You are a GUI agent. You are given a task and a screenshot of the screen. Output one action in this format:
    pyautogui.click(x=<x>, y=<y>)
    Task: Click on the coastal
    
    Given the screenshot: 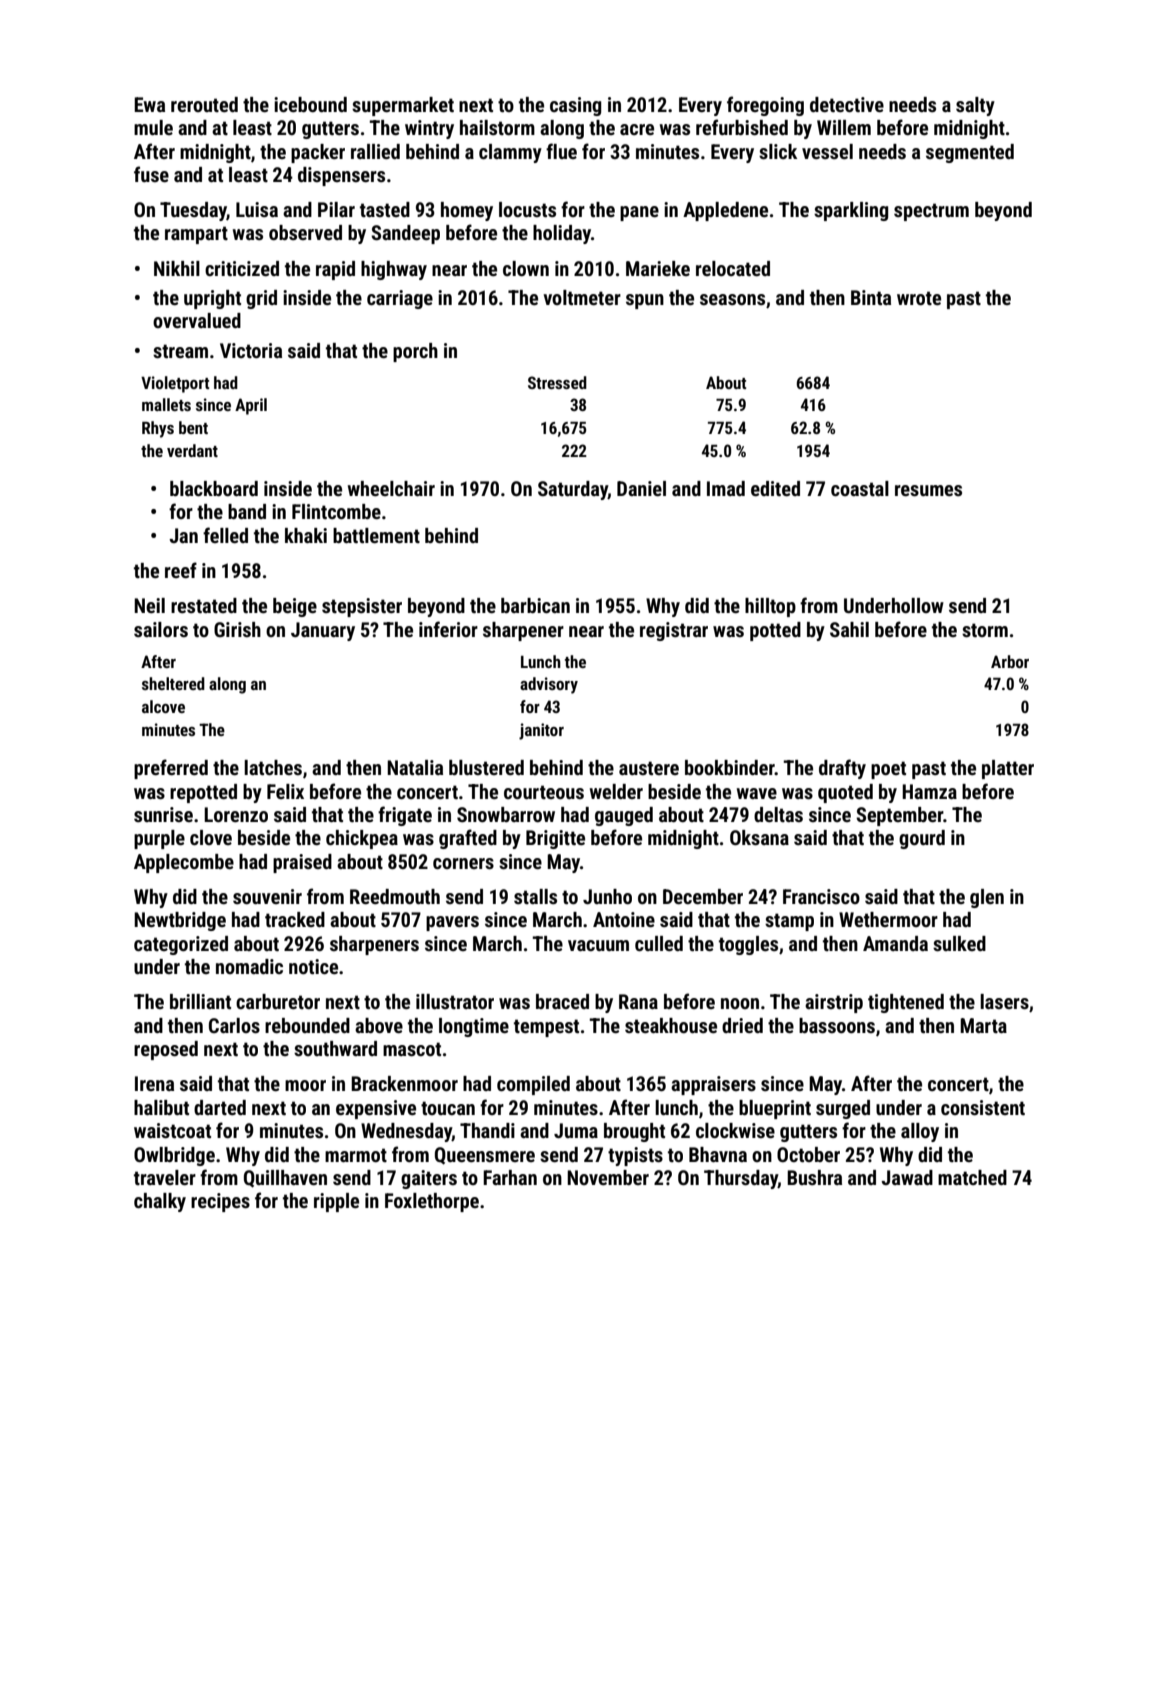 What is the action you would take?
    pyautogui.click(x=860, y=488)
